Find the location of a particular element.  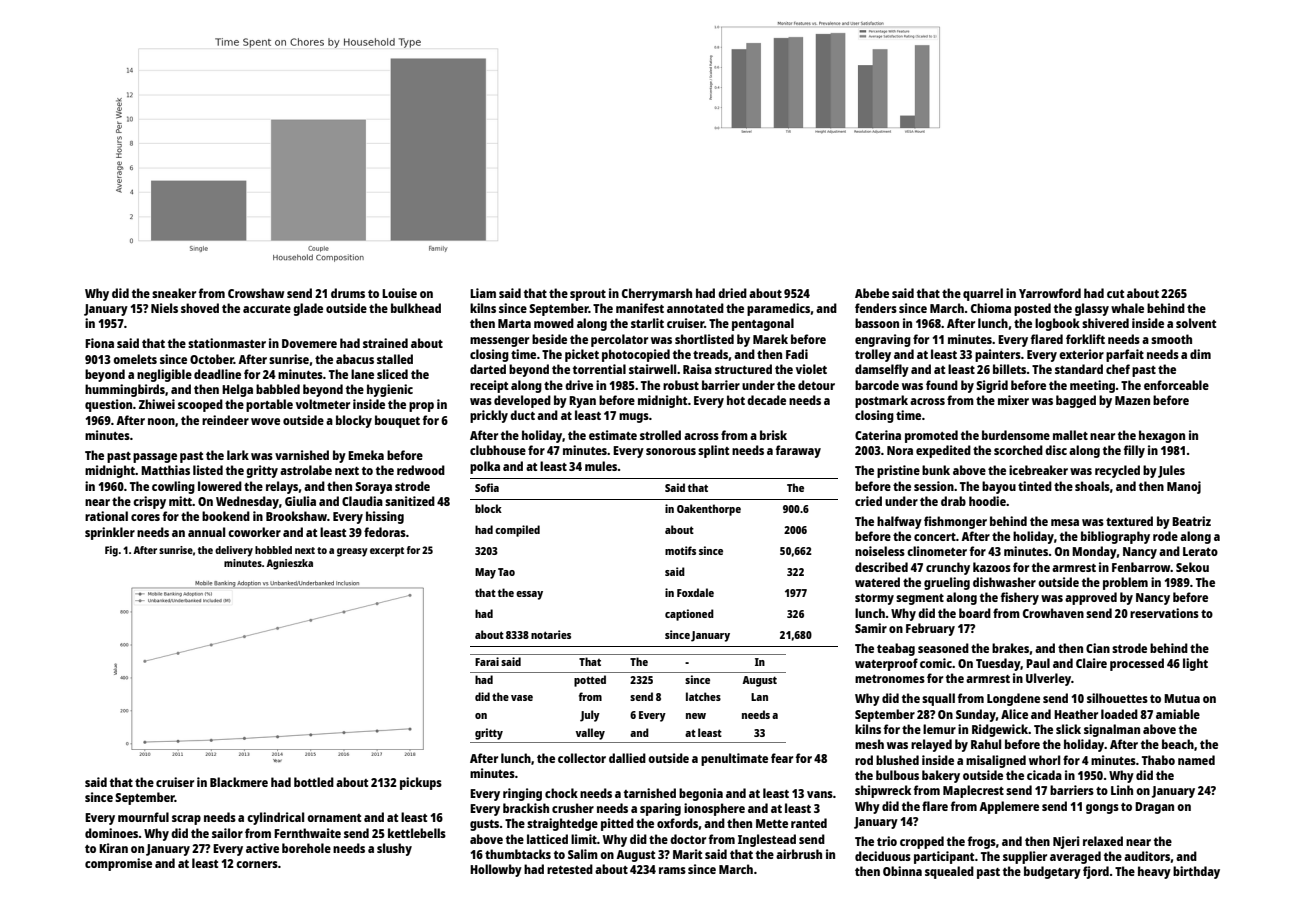

fjord is located at coordinates (1096, 872).
